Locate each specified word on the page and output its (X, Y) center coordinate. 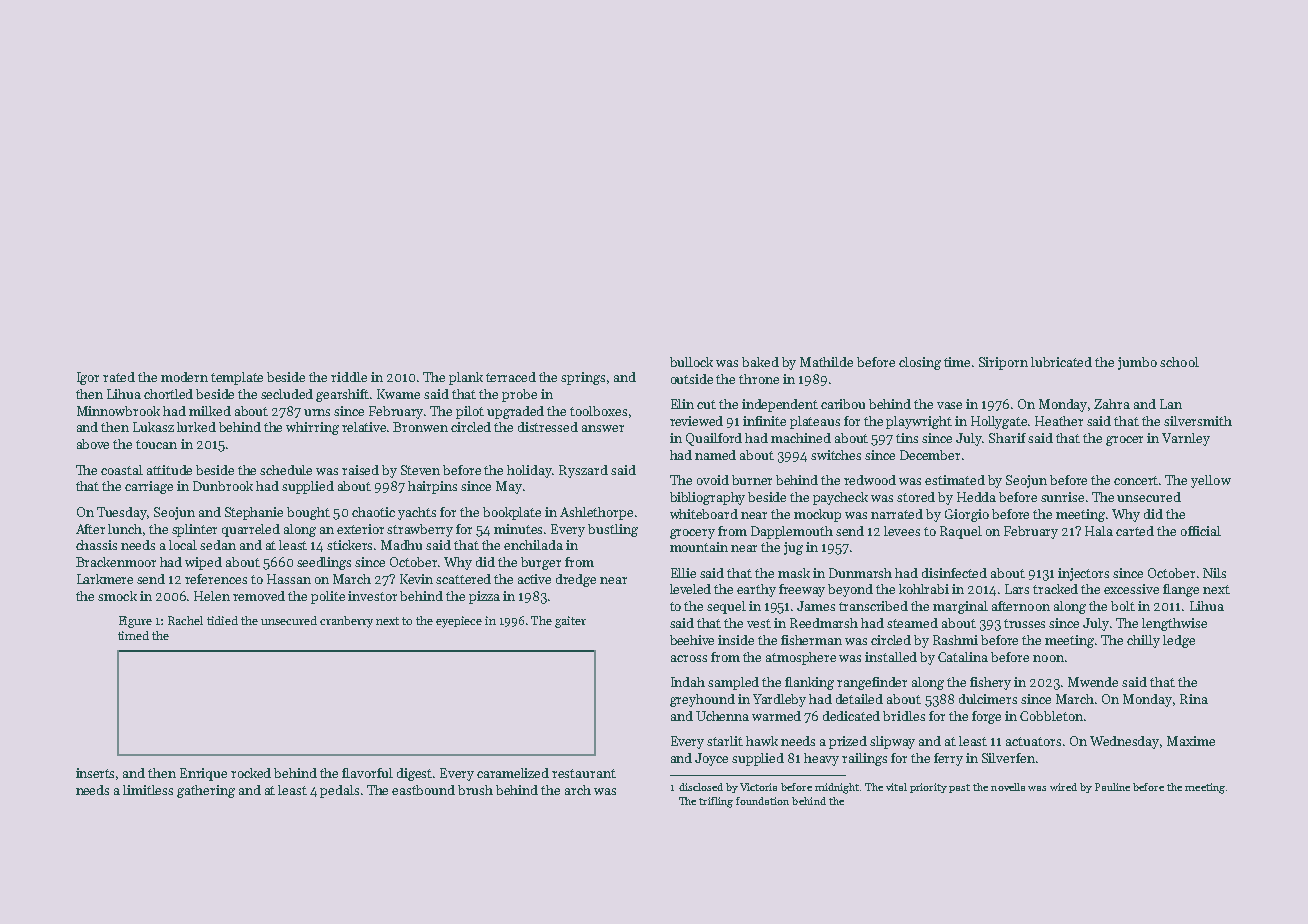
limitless (148, 790)
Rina (1194, 699)
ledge (1179, 641)
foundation (762, 801)
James (816, 606)
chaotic (373, 512)
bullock (691, 362)
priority (928, 788)
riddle (349, 377)
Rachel (185, 620)
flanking (809, 683)
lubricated (1061, 362)
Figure (135, 622)
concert (1136, 480)
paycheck (840, 498)
